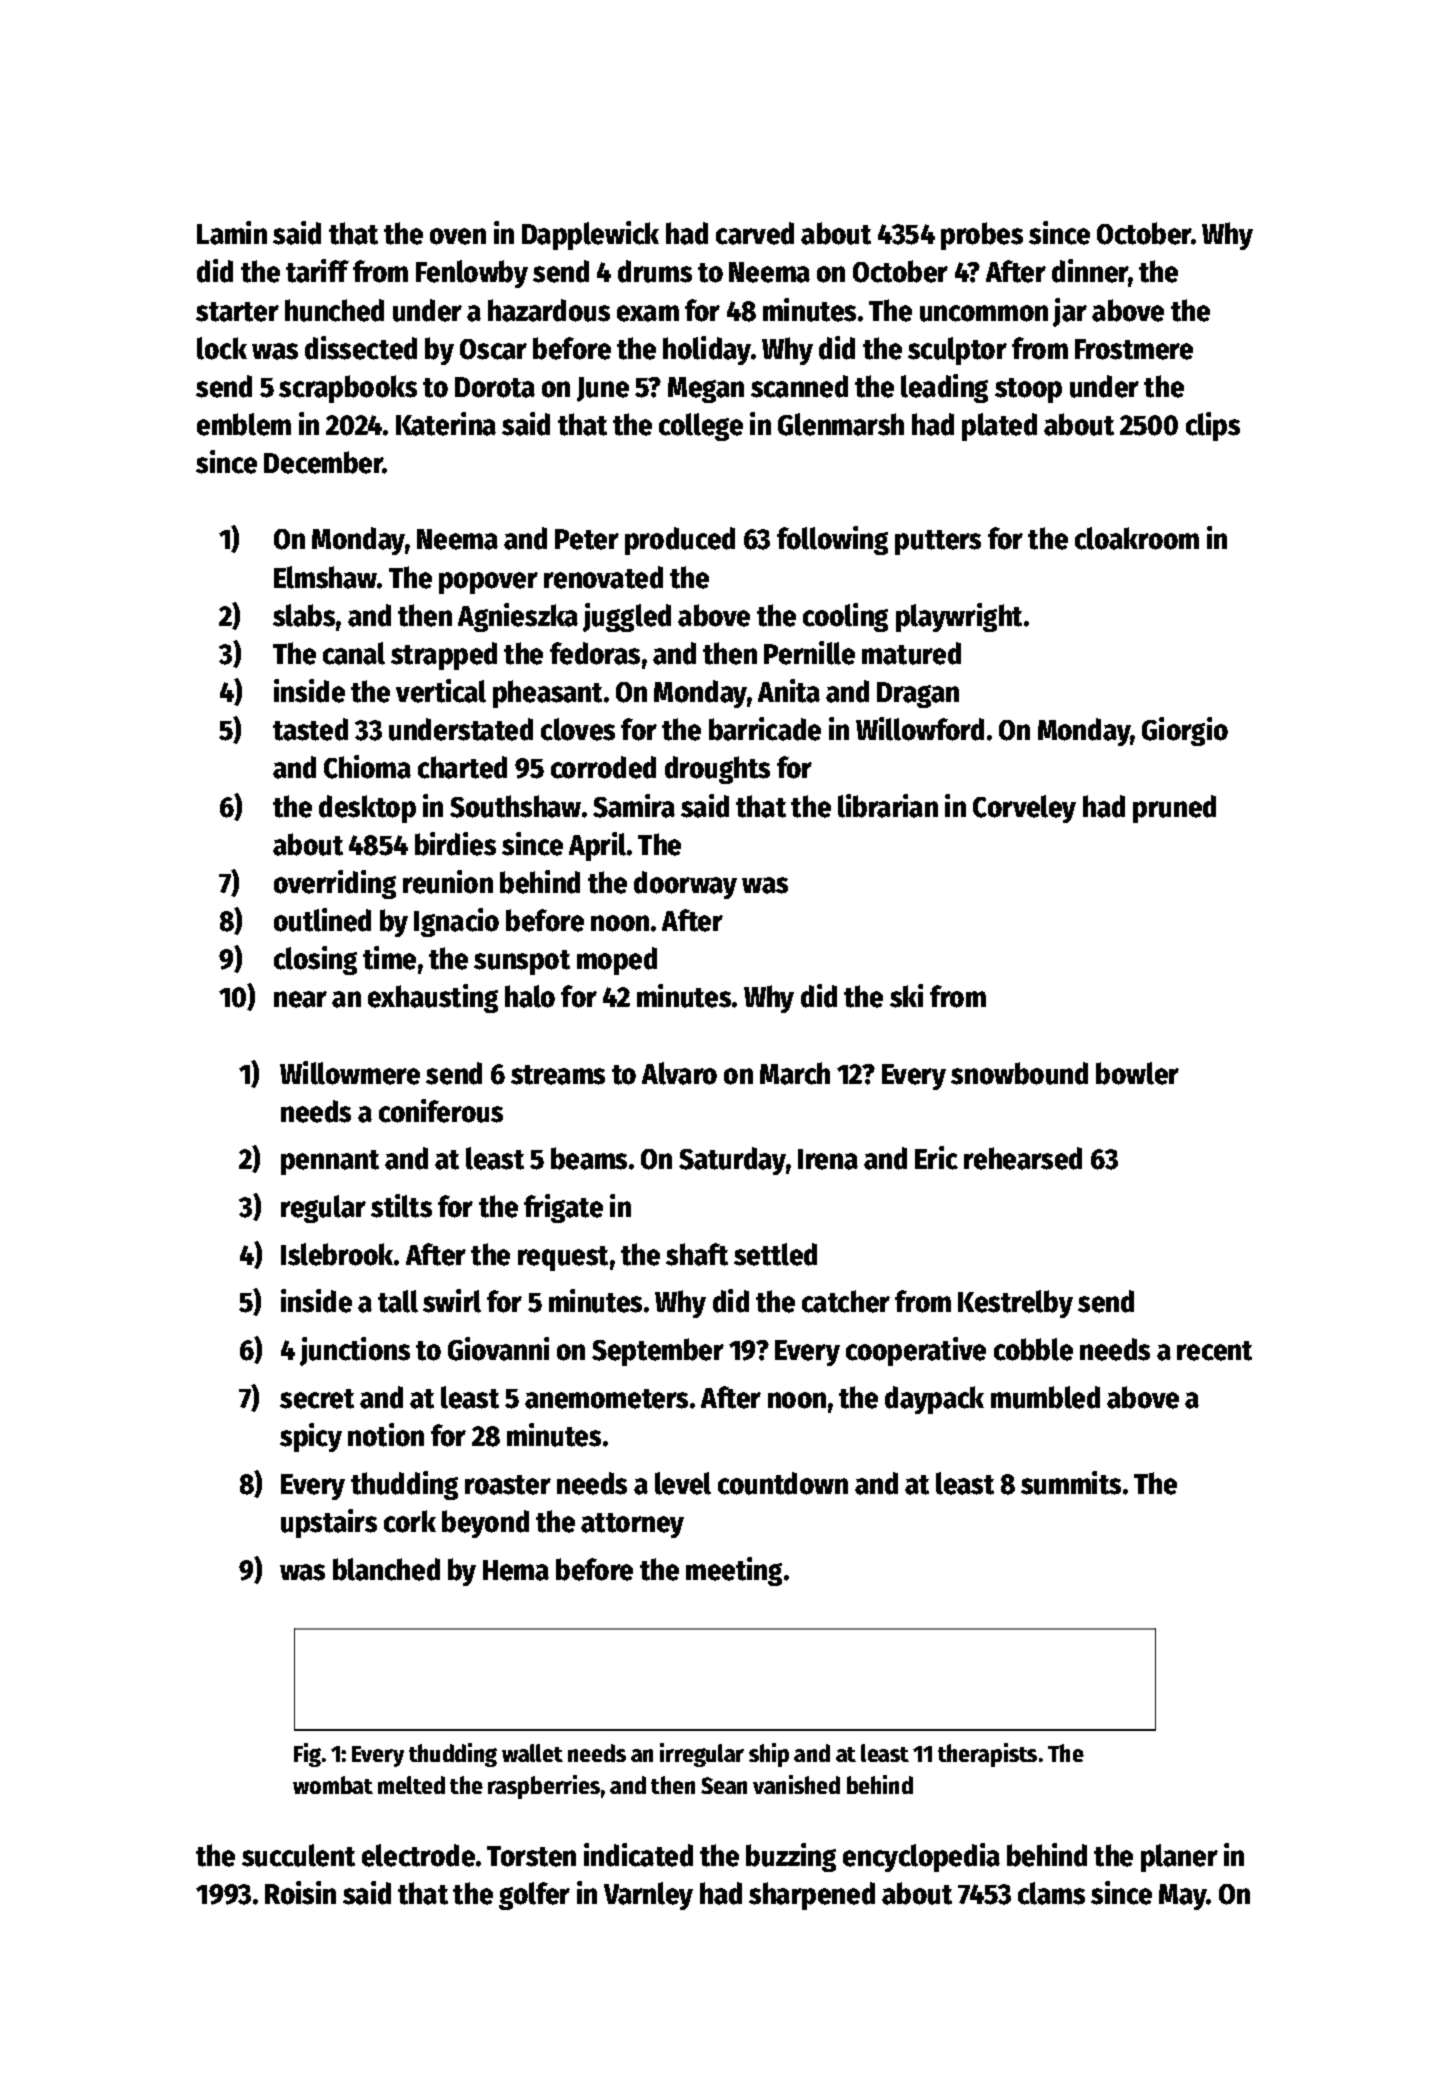  I want to click on Alvaro, so click(679, 1073).
